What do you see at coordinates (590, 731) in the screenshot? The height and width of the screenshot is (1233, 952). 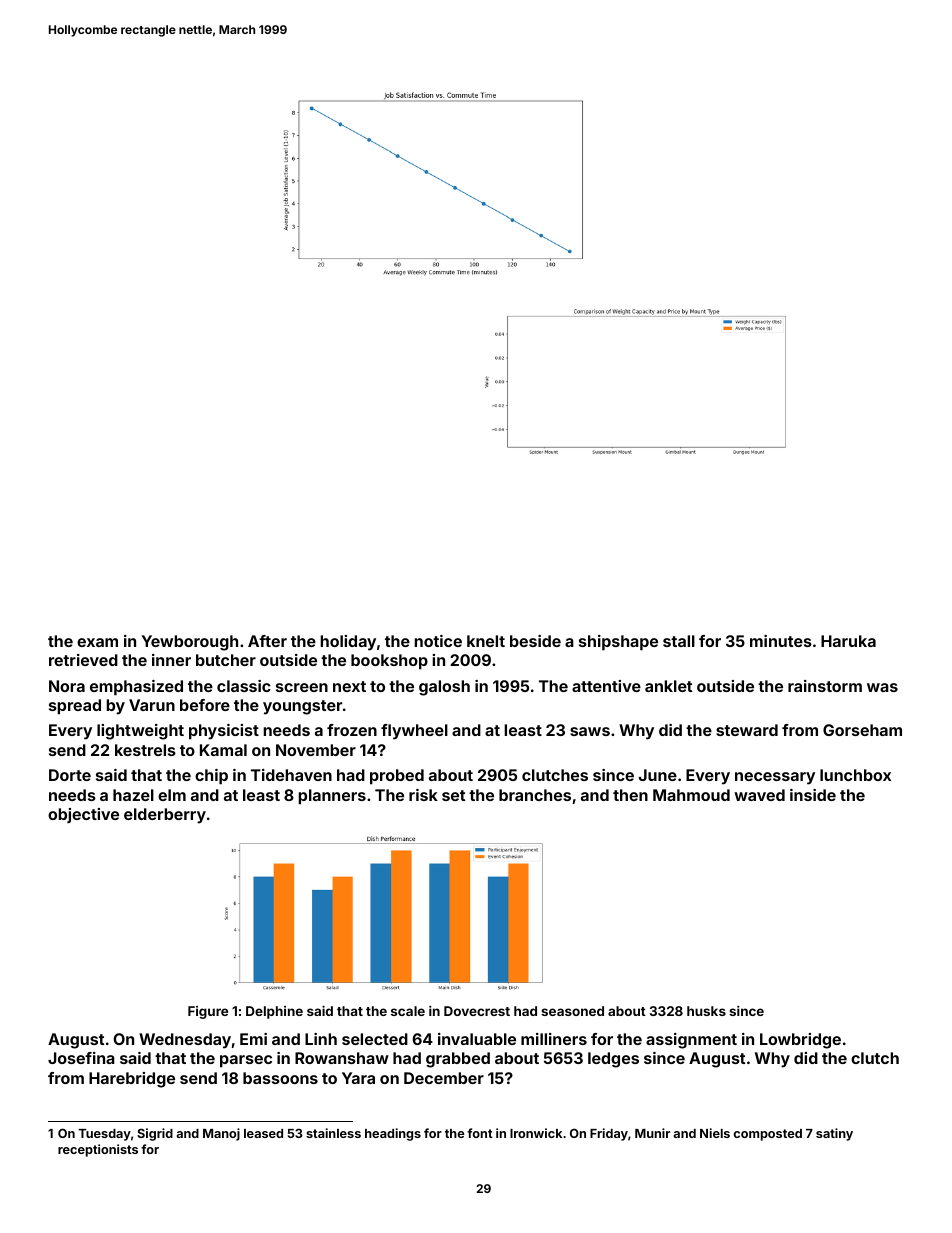 I see `saws` at bounding box center [590, 731].
